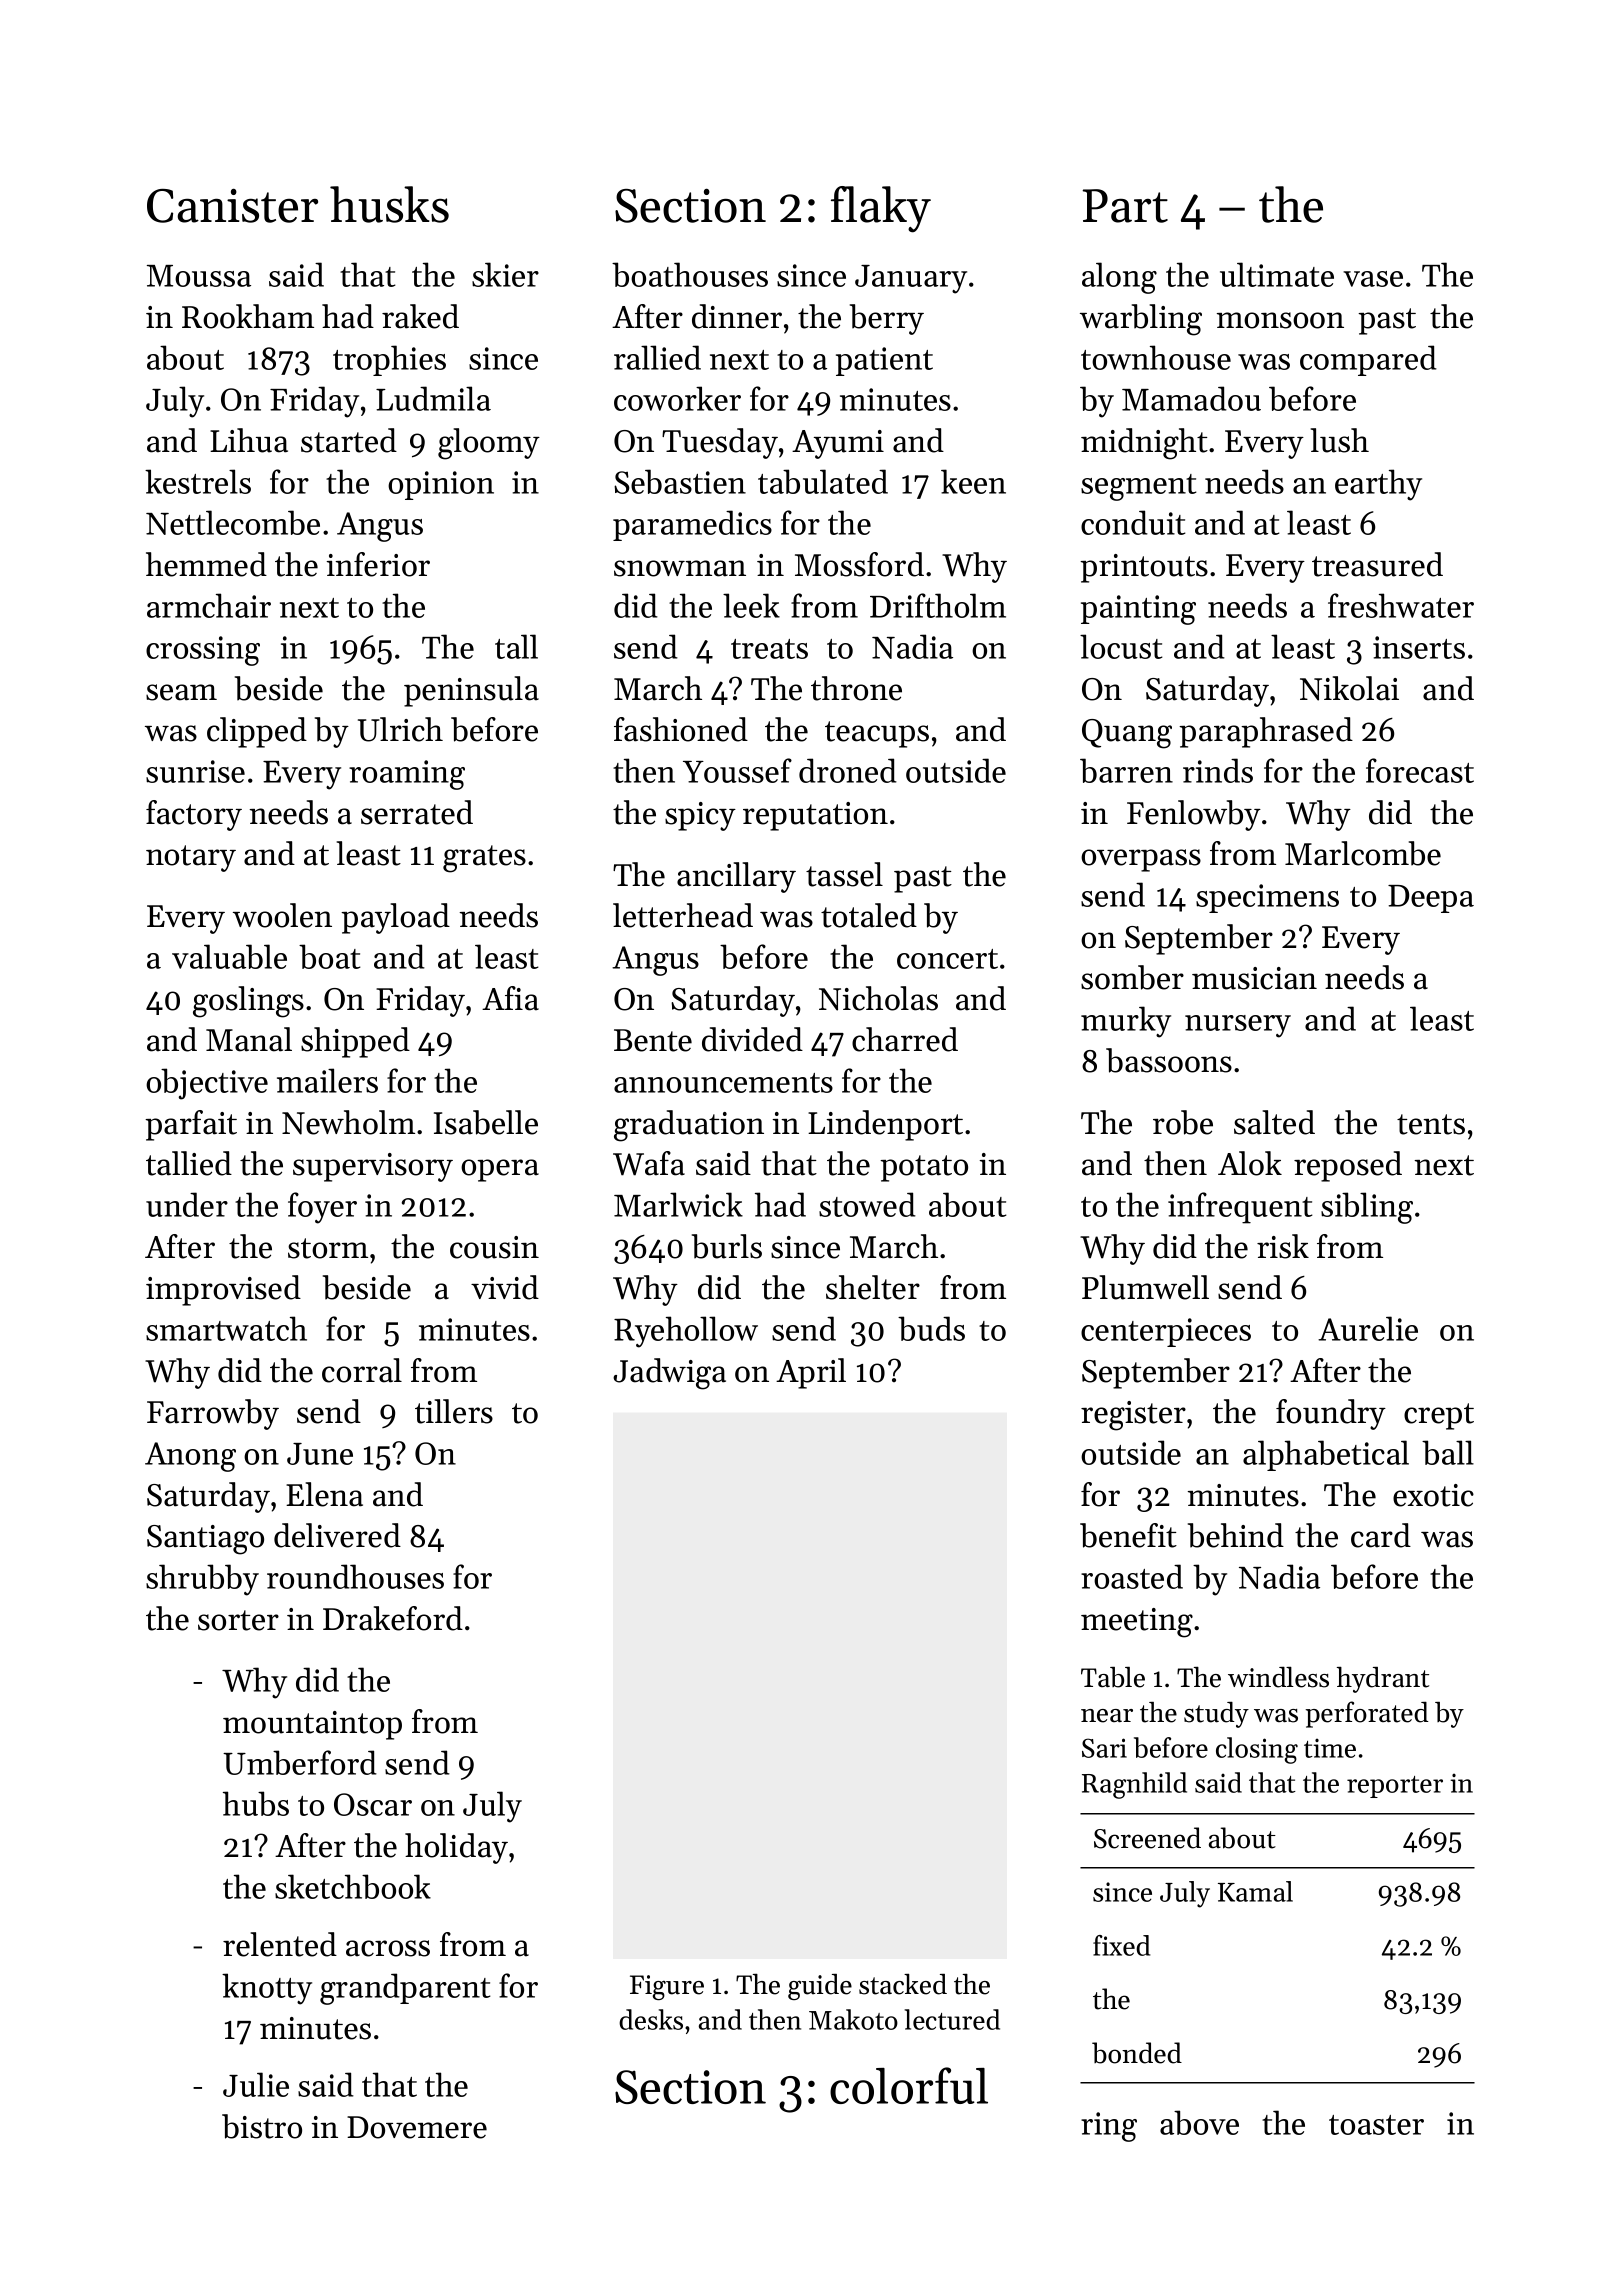 This screenshot has width=1620, height=2292. What do you see at coordinates (417, 2127) in the screenshot?
I see `Dovemere` at bounding box center [417, 2127].
